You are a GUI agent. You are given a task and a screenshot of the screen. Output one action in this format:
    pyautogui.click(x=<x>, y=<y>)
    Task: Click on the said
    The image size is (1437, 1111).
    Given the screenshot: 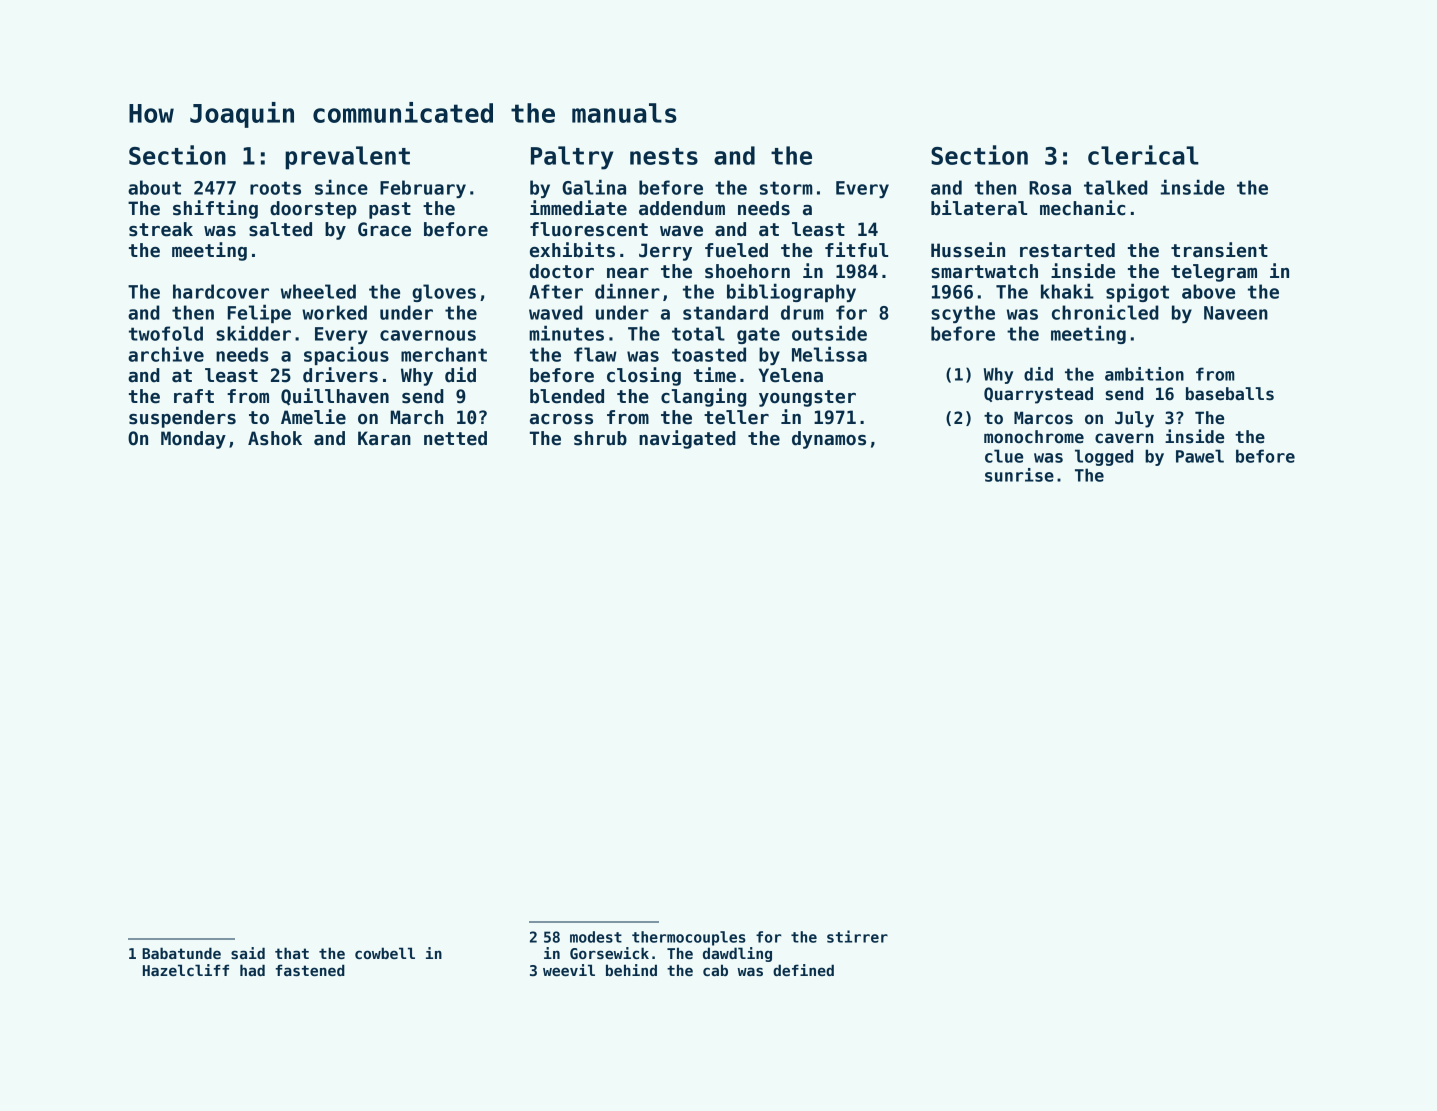 What is the action you would take?
    pyautogui.click(x=248, y=953)
